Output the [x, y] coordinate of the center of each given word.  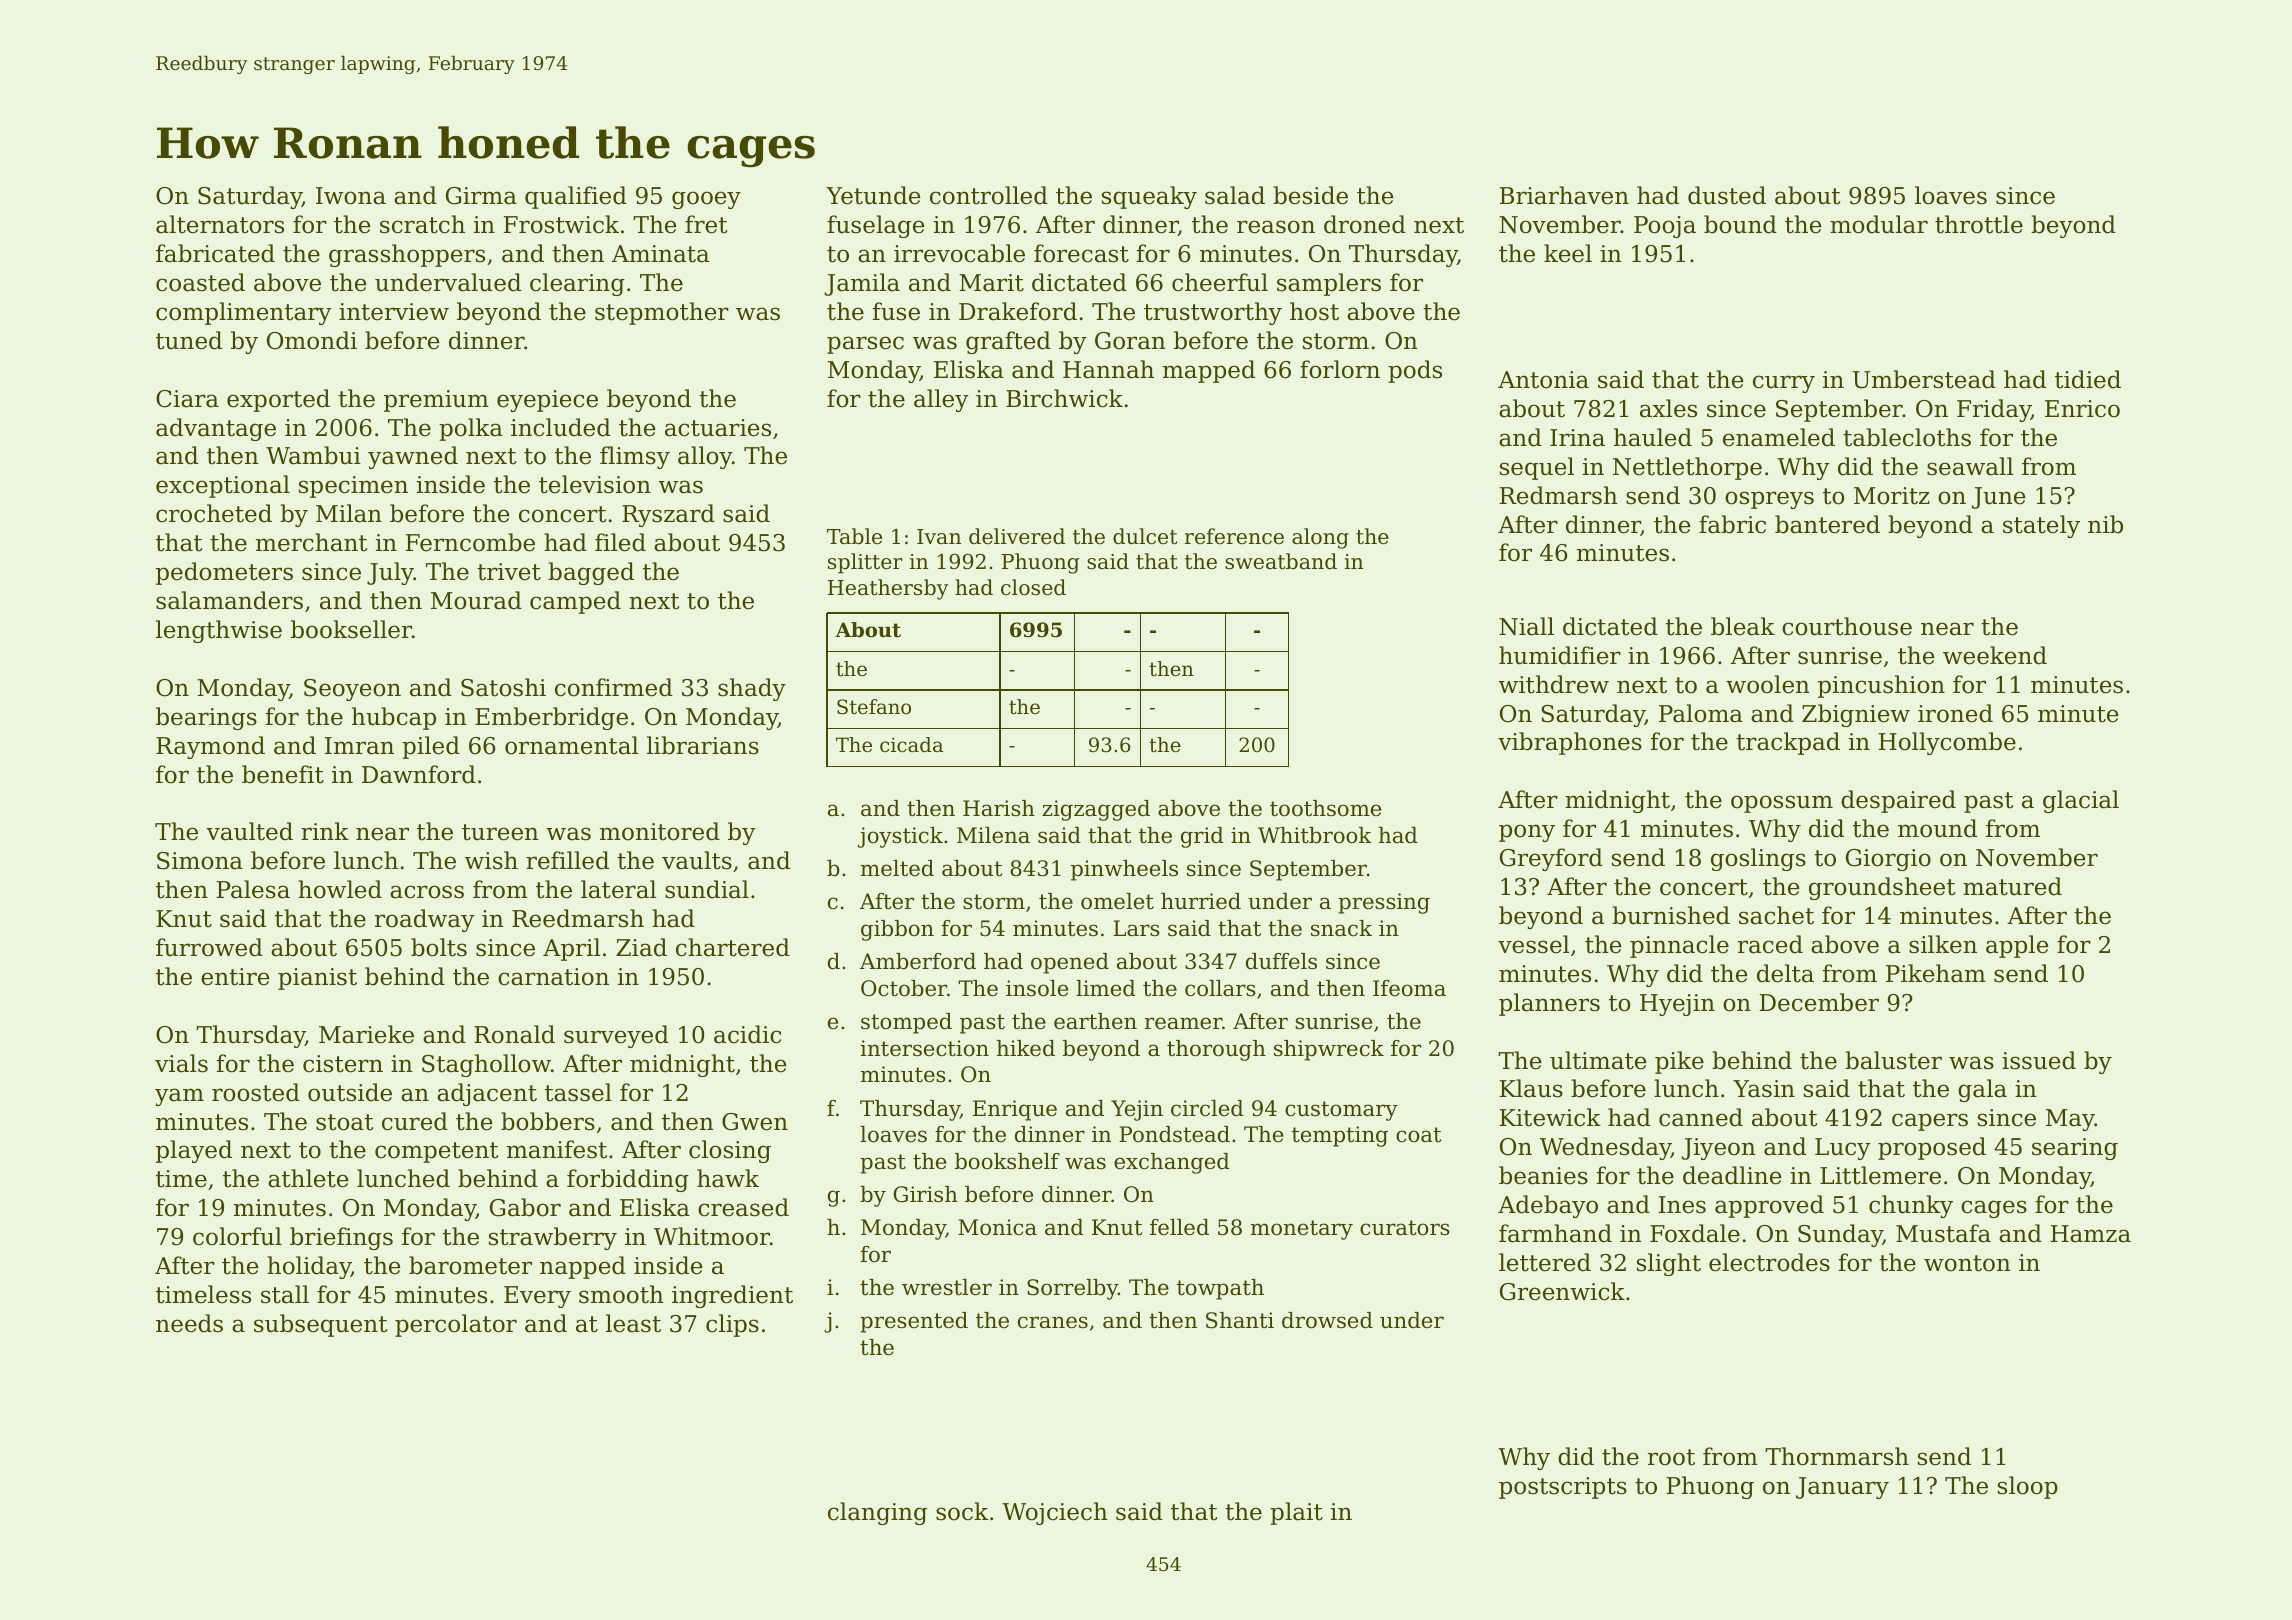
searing [2075, 1149]
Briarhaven [1564, 195]
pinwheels [1124, 870]
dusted [1727, 195]
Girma [481, 196]
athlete [308, 1178]
